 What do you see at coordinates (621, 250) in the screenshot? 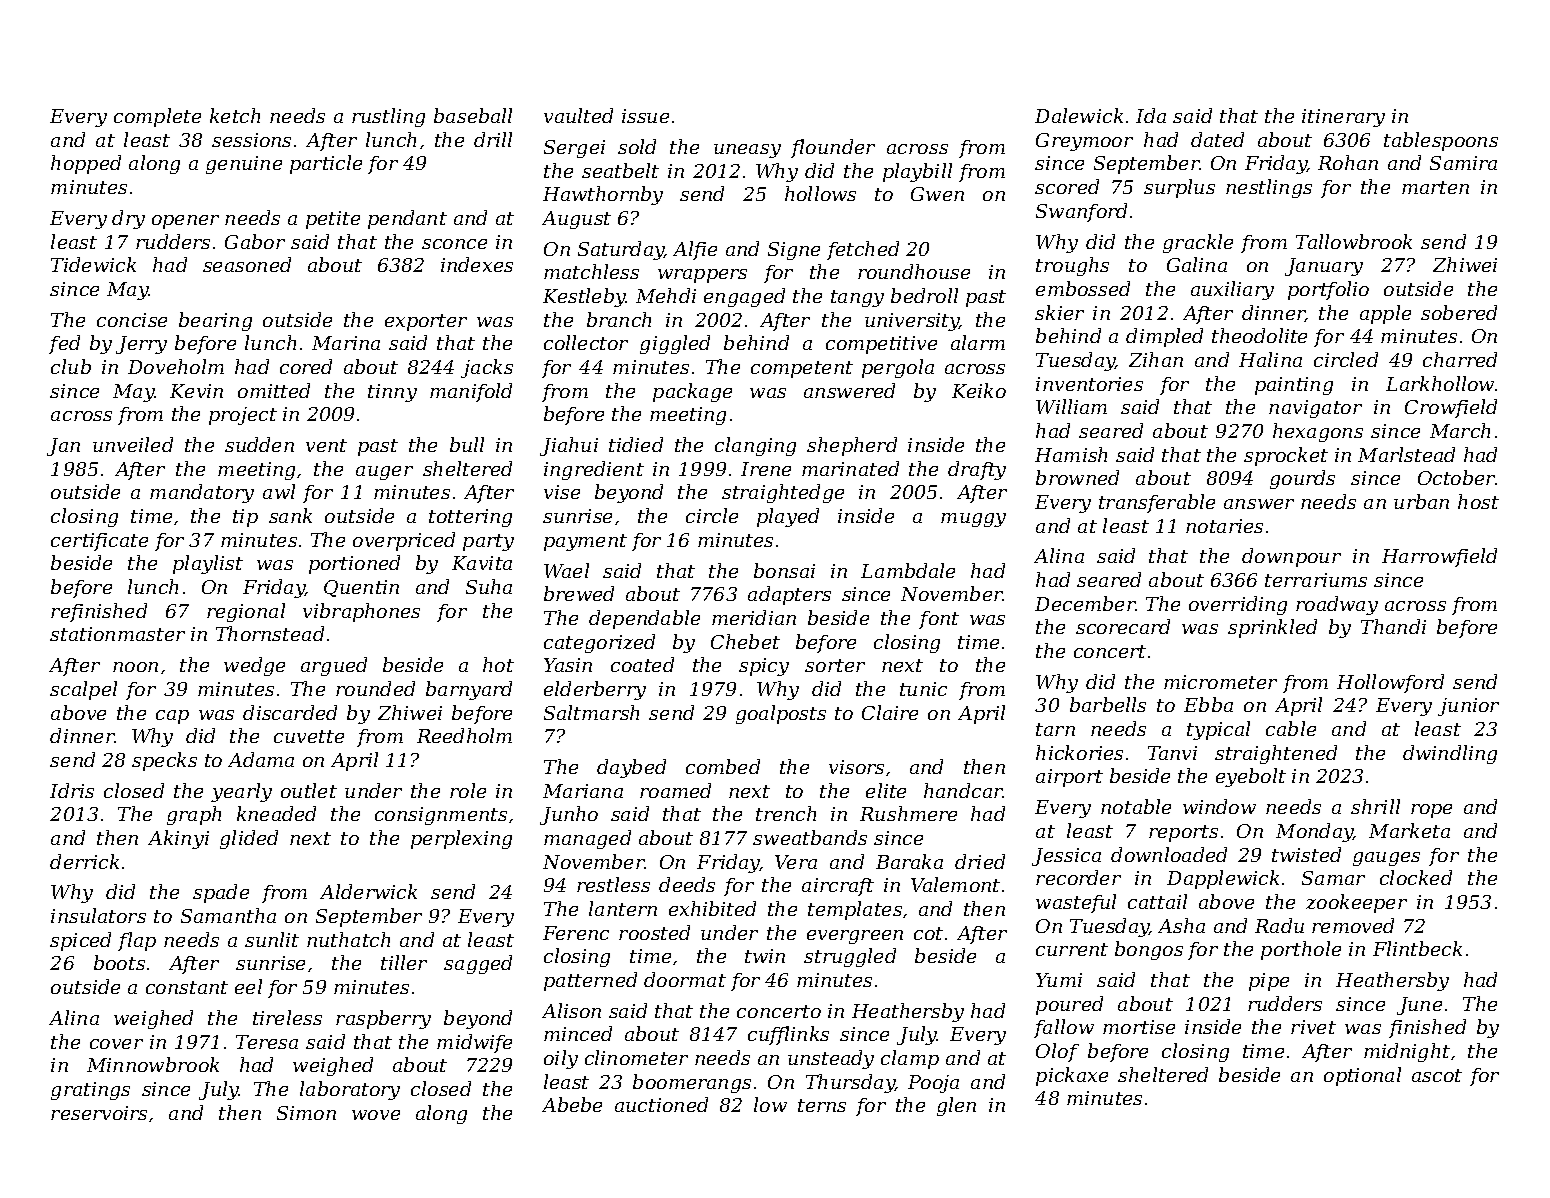
I see `Saturday` at bounding box center [621, 250].
